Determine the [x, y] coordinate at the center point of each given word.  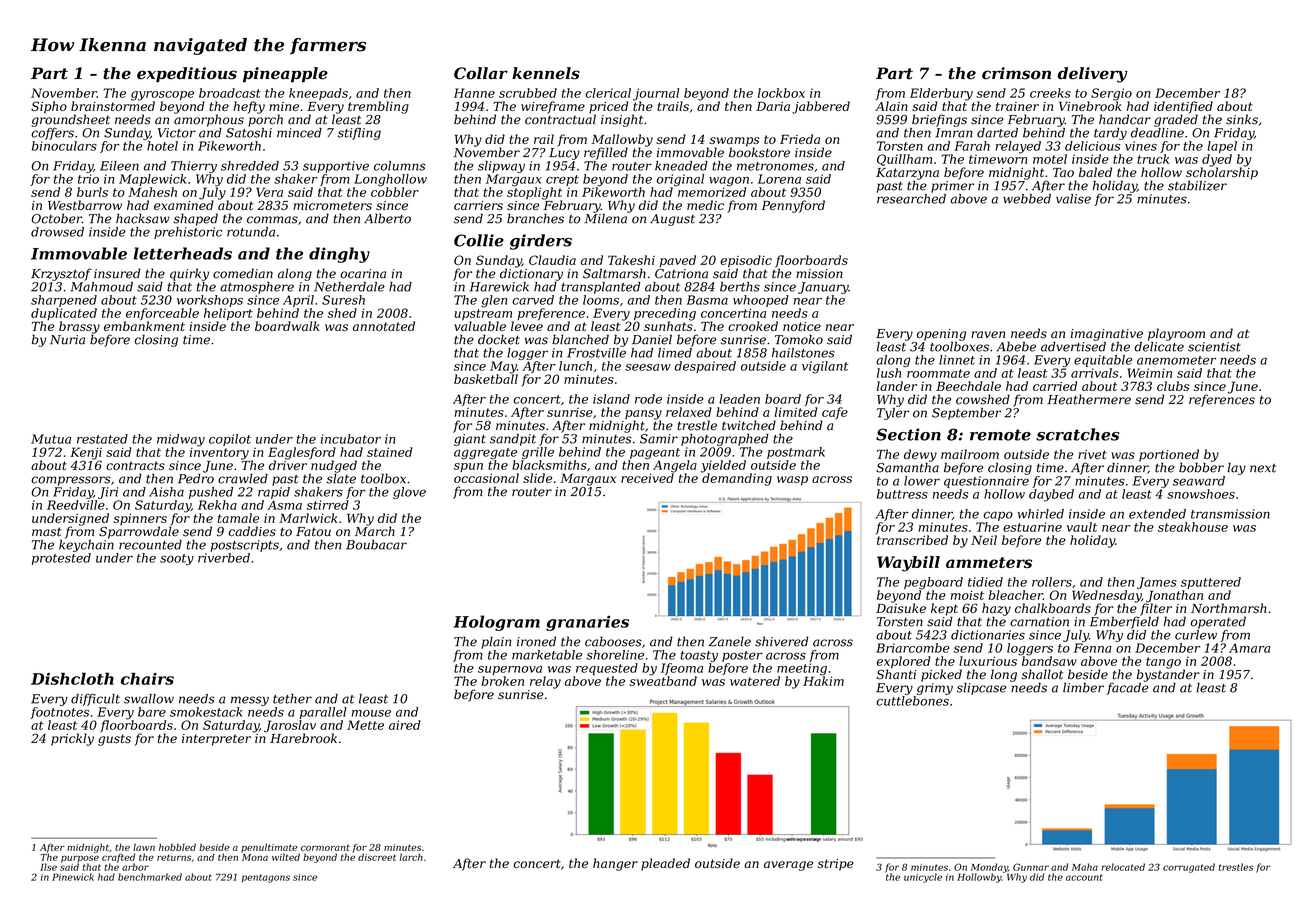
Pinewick [73, 877]
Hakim [823, 681]
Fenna [1093, 648]
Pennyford [793, 206]
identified [1183, 107]
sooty [177, 560]
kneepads [318, 94]
